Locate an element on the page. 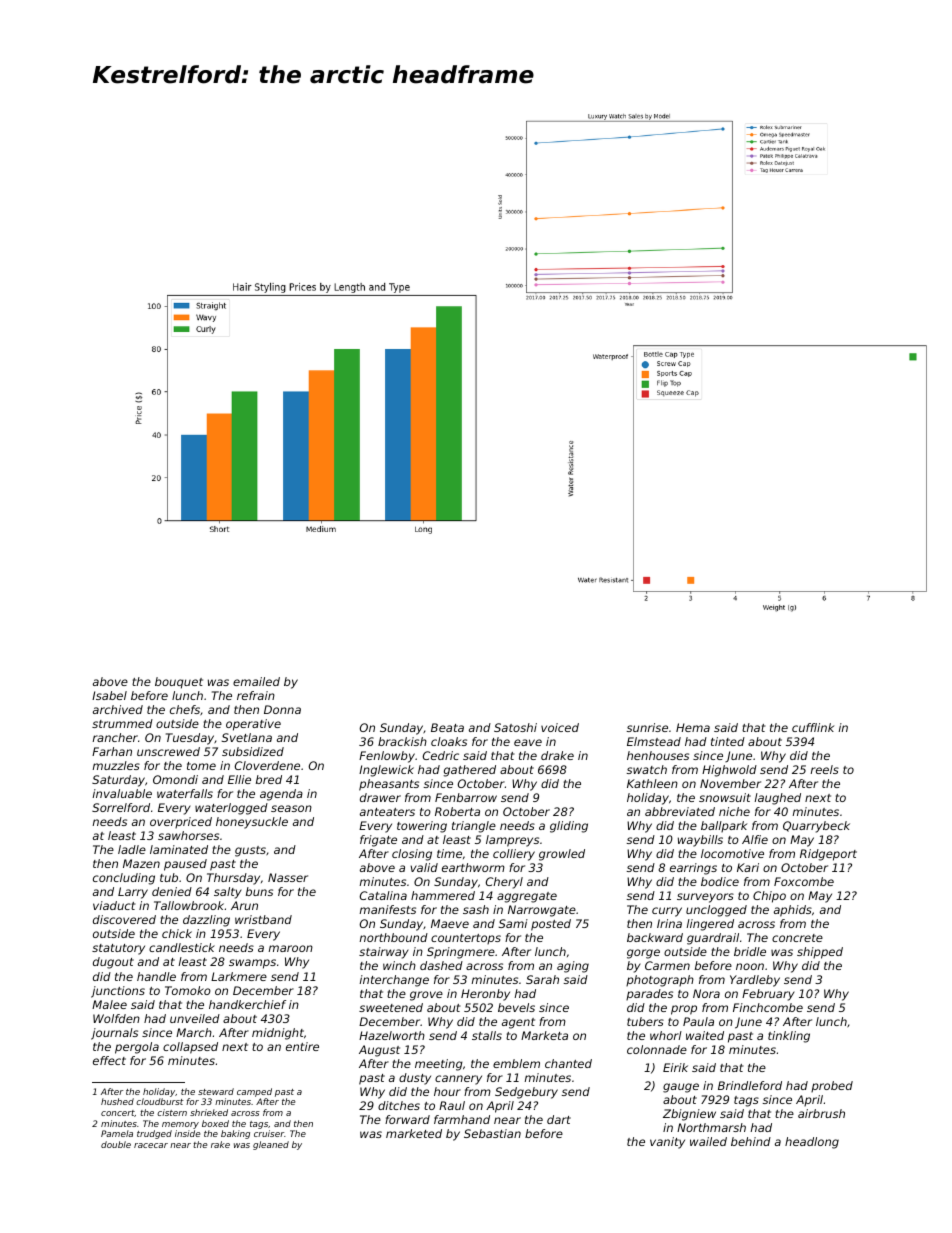 The height and width of the document is (1233, 952). reels is located at coordinates (825, 769).
